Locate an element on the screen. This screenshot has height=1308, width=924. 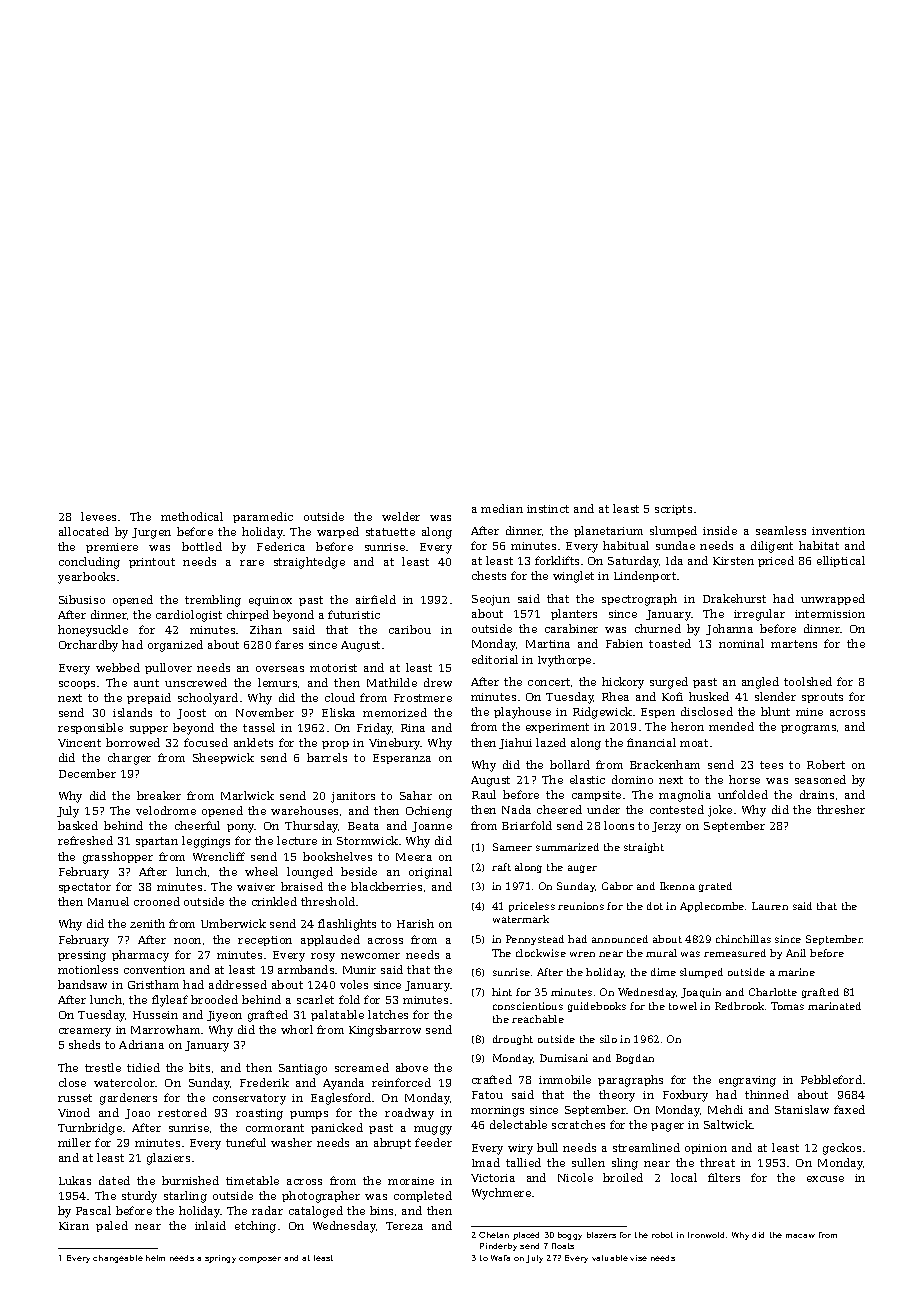
Lauren is located at coordinates (770, 906).
